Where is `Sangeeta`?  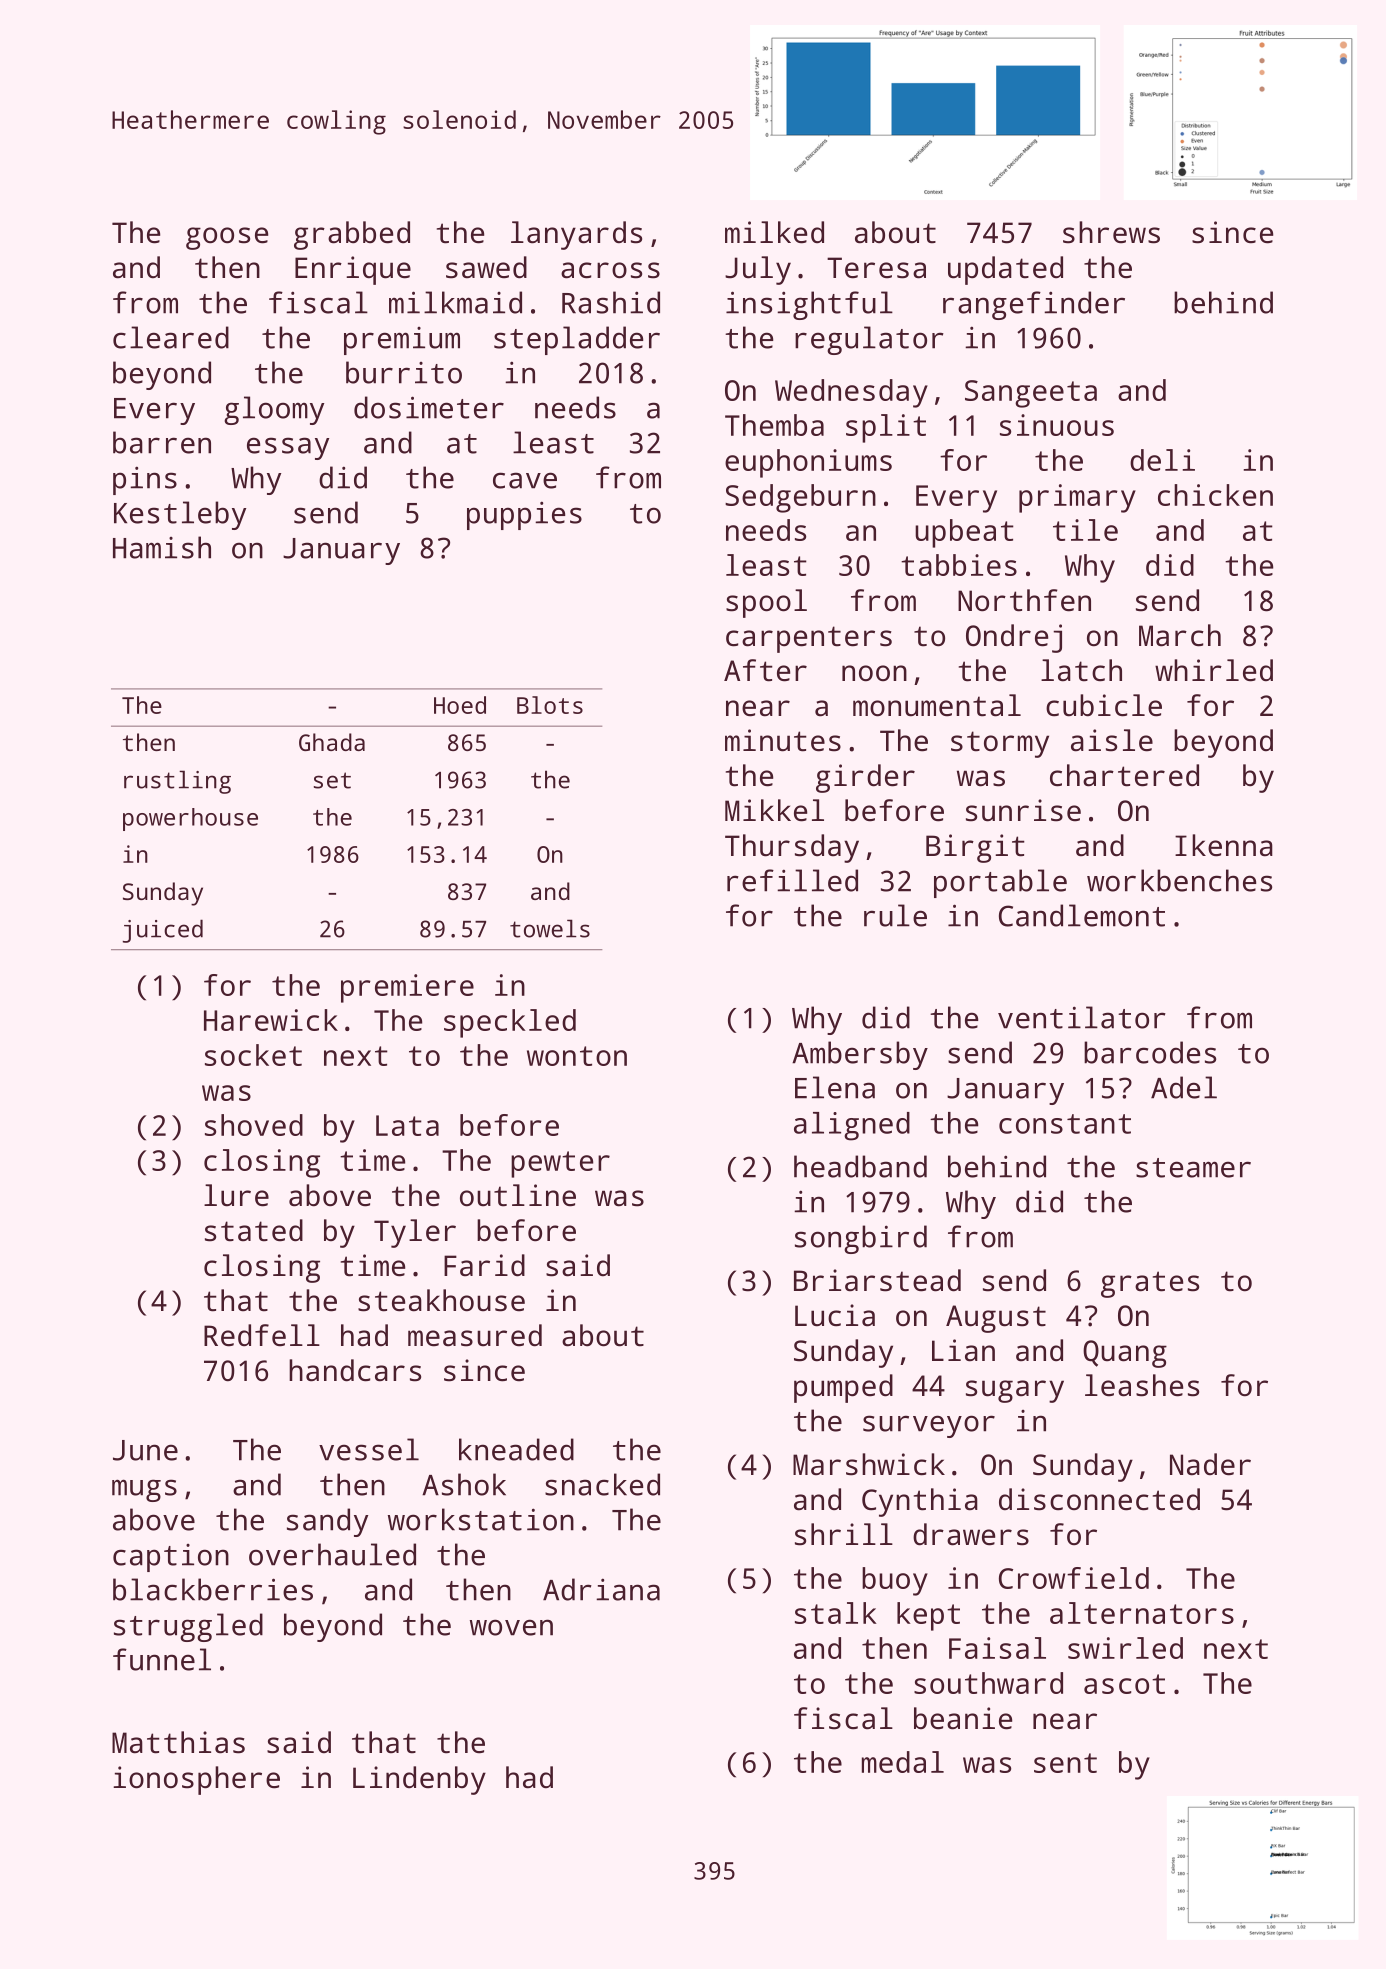
Sangeeta is located at coordinates (1031, 394).
